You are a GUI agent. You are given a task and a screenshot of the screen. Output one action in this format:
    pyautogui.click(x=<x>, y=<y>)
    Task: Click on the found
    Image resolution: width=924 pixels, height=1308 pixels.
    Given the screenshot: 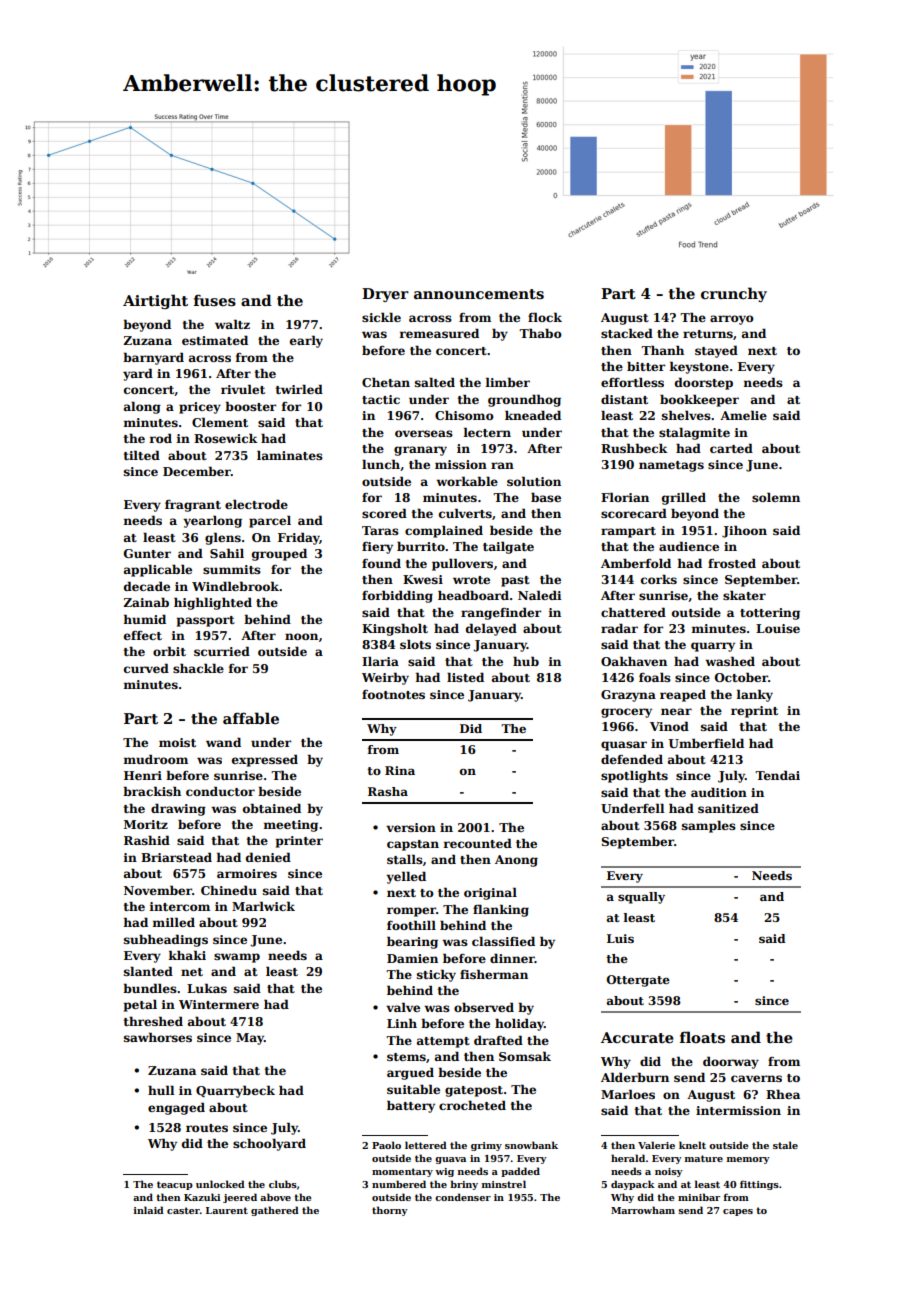 What is the action you would take?
    pyautogui.click(x=381, y=563)
